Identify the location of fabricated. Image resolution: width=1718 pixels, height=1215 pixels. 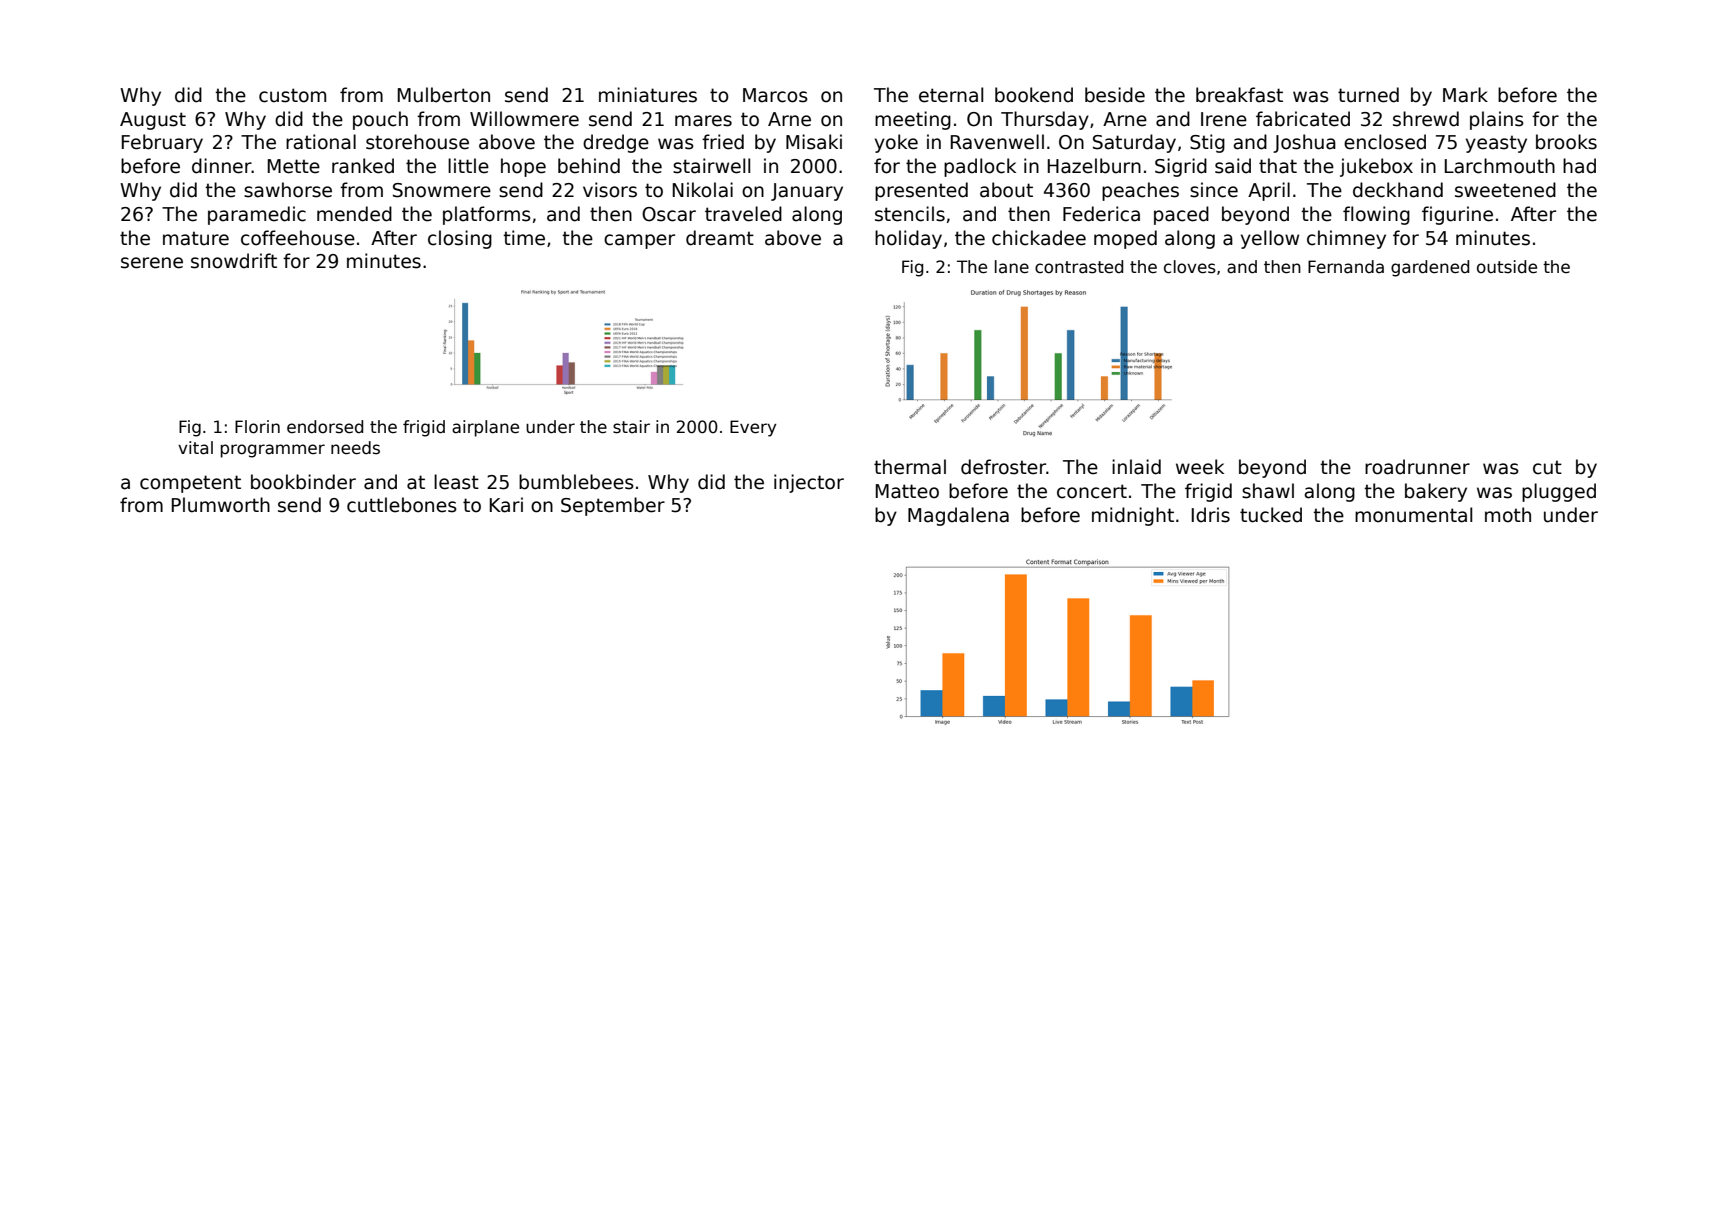
(1303, 119).
